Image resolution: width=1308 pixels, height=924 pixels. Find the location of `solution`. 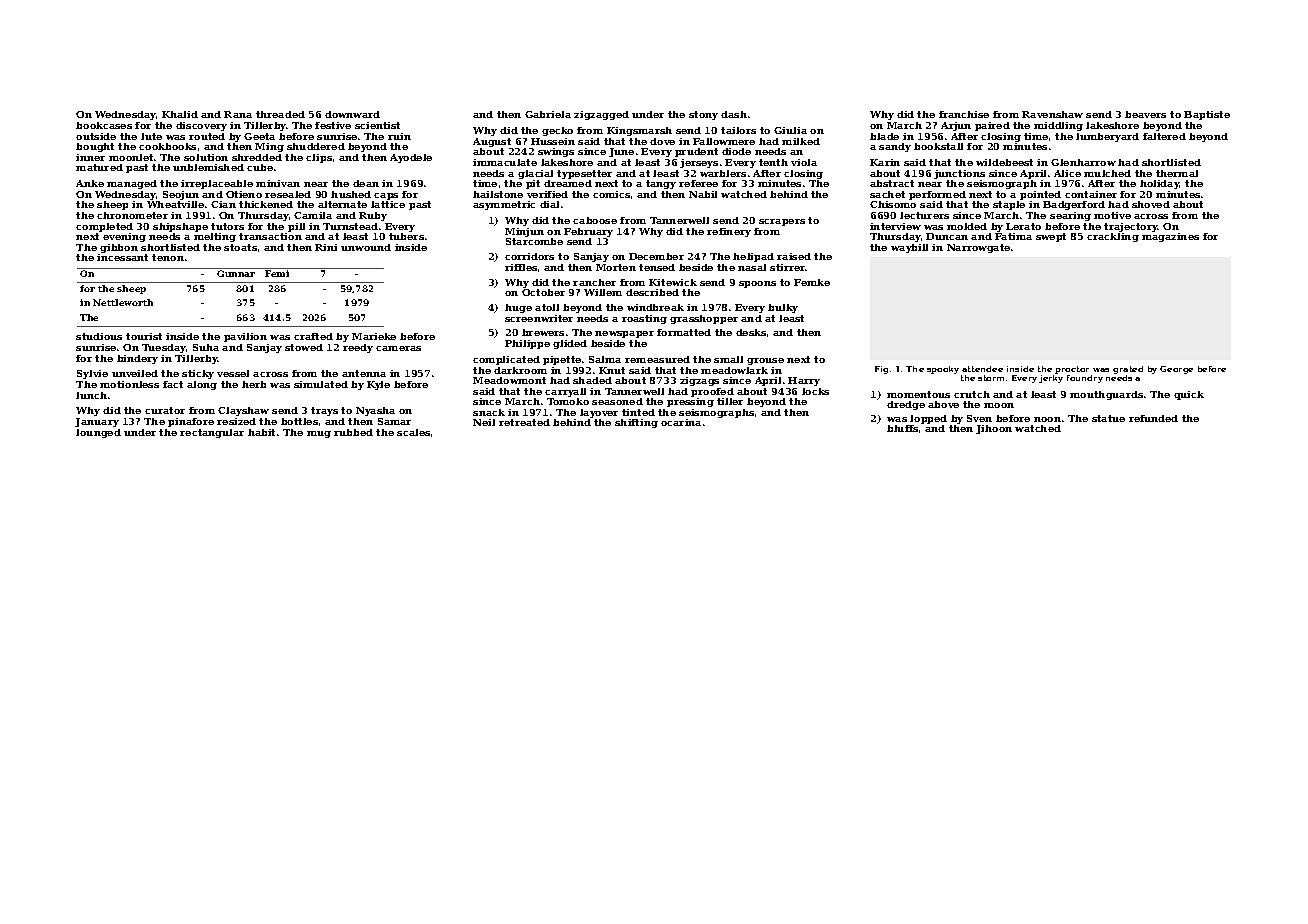

solution is located at coordinates (206, 157).
